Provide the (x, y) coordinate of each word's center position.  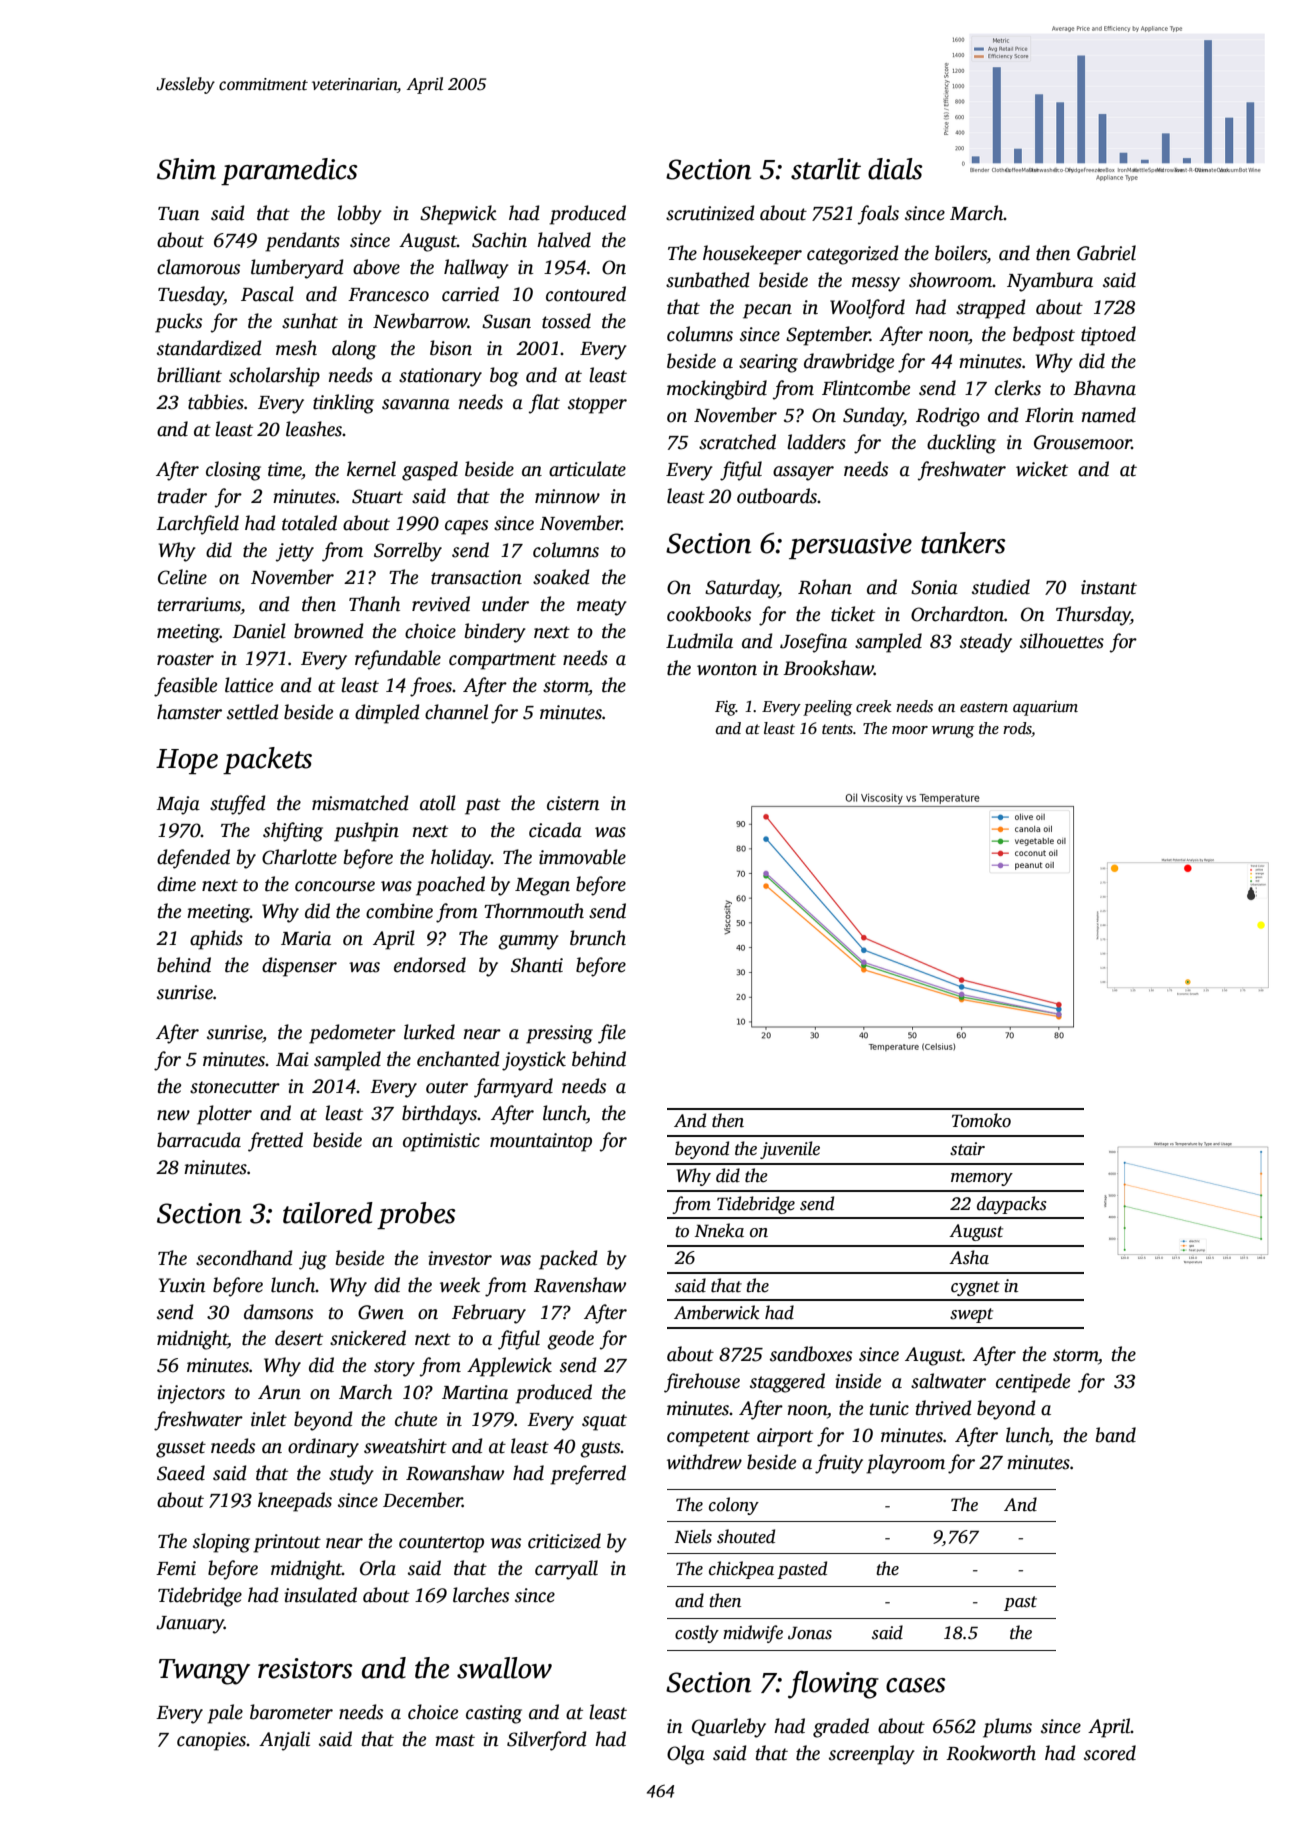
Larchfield (197, 525)
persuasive (850, 546)
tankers (963, 543)
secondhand (244, 1258)
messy (876, 284)
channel (456, 712)
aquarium (1045, 708)
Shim (186, 169)
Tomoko (981, 1120)
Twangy (204, 1672)
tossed (566, 321)
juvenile (790, 1150)
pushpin (366, 832)
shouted (746, 1536)
